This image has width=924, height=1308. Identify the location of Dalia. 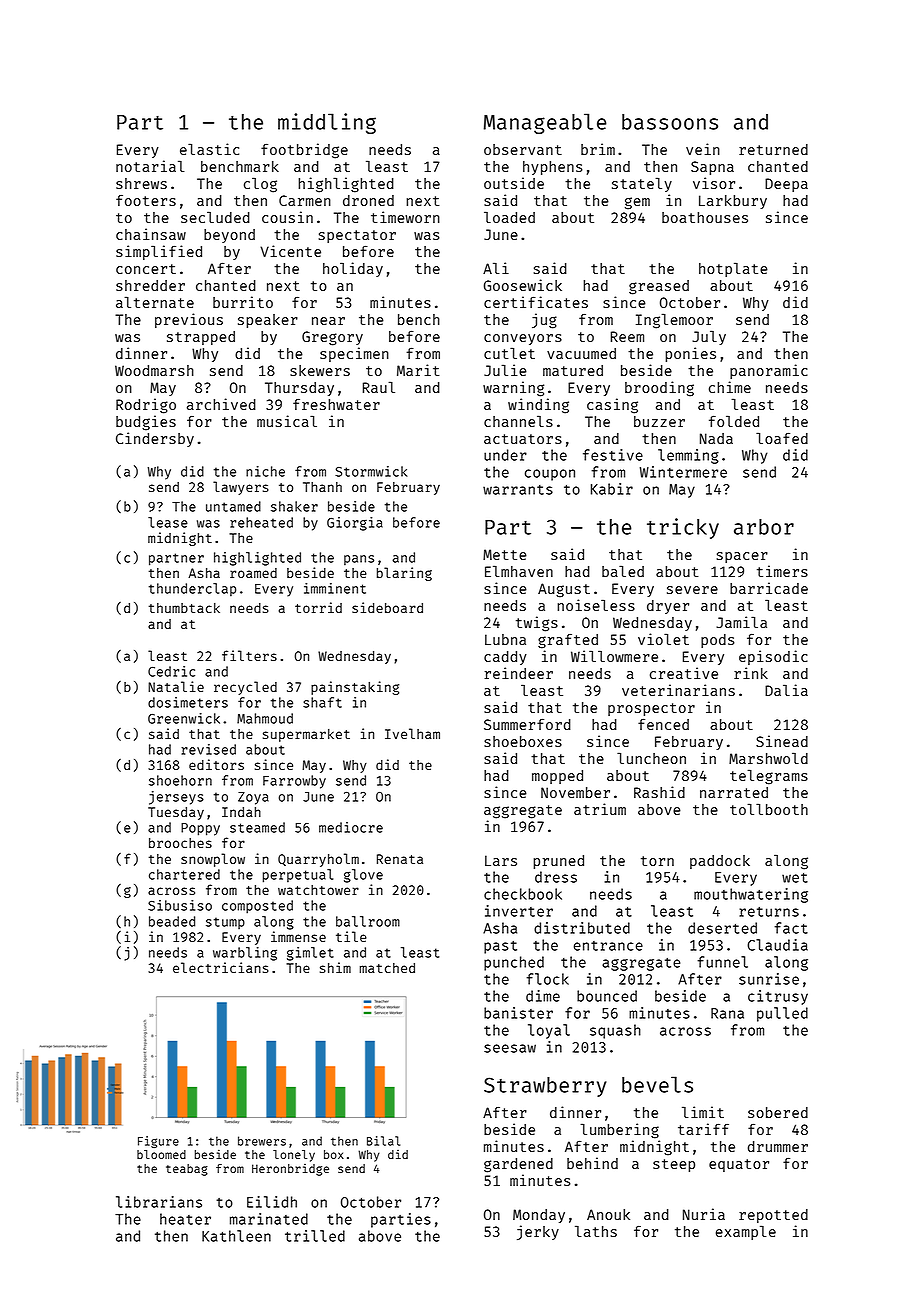
(786, 690).
